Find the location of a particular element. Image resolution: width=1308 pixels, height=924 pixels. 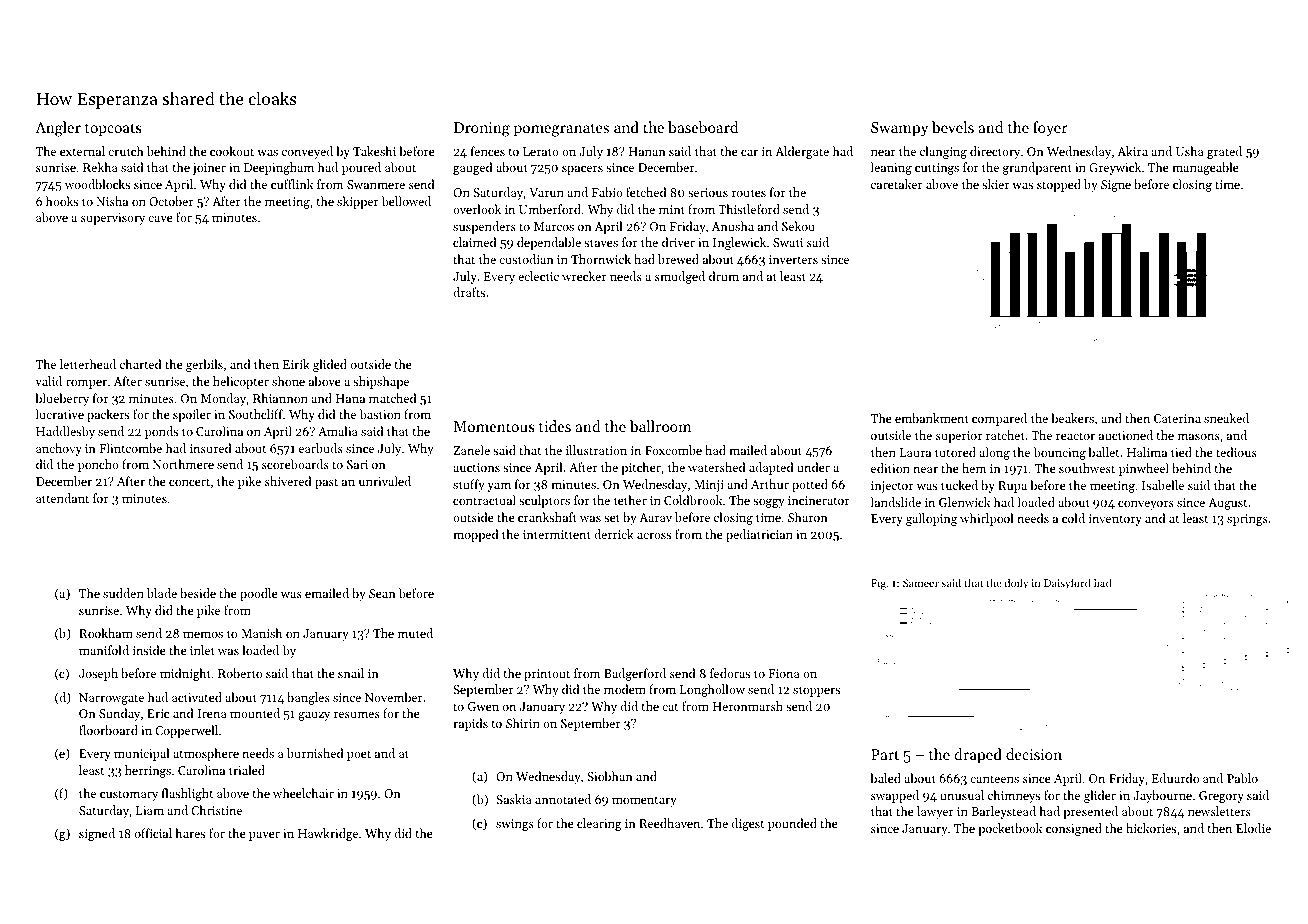

gauged is located at coordinates (472, 168).
